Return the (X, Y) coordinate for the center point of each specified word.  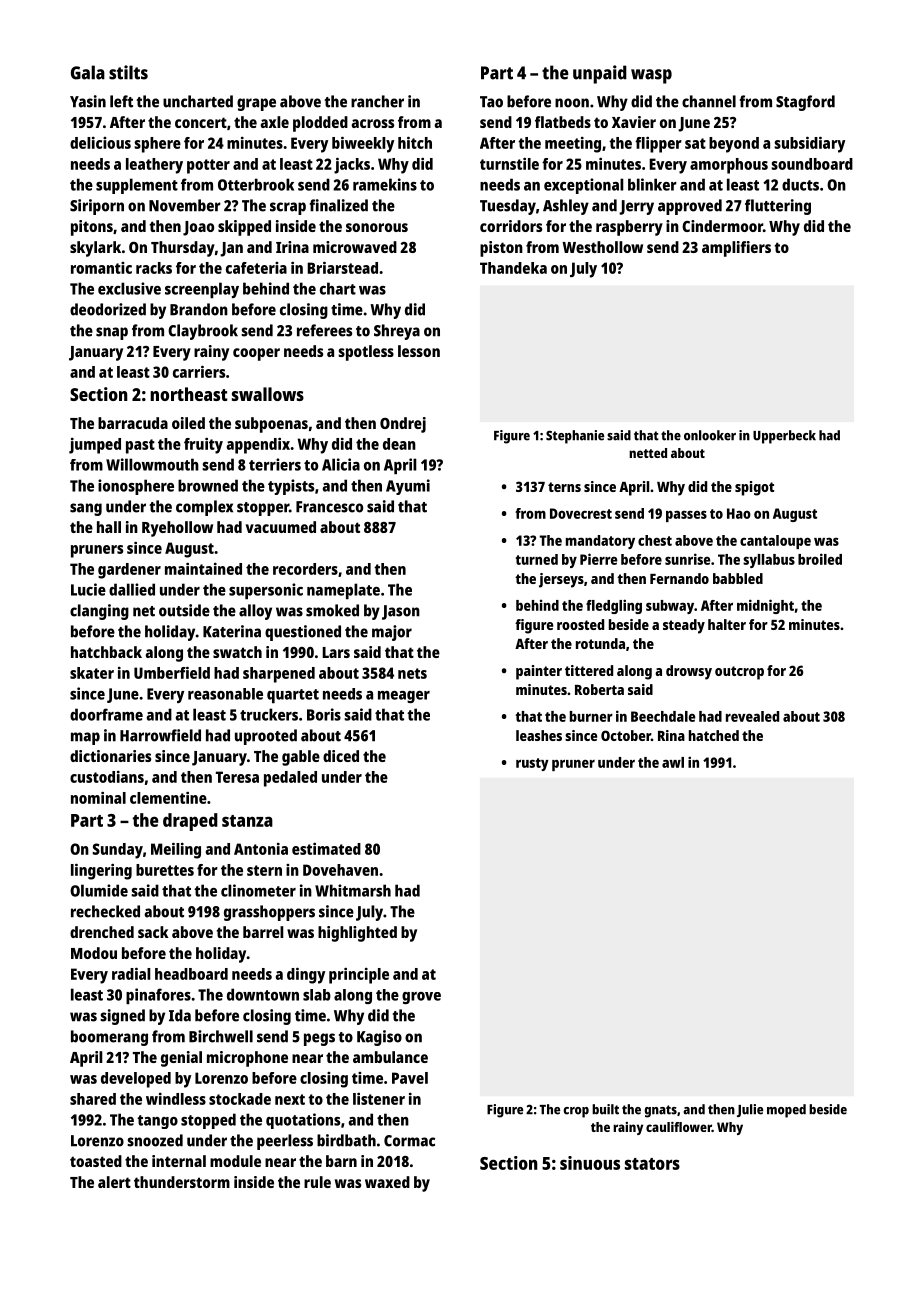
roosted (580, 624)
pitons (92, 228)
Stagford (805, 103)
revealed (752, 716)
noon (572, 103)
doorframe (106, 714)
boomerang (109, 1038)
